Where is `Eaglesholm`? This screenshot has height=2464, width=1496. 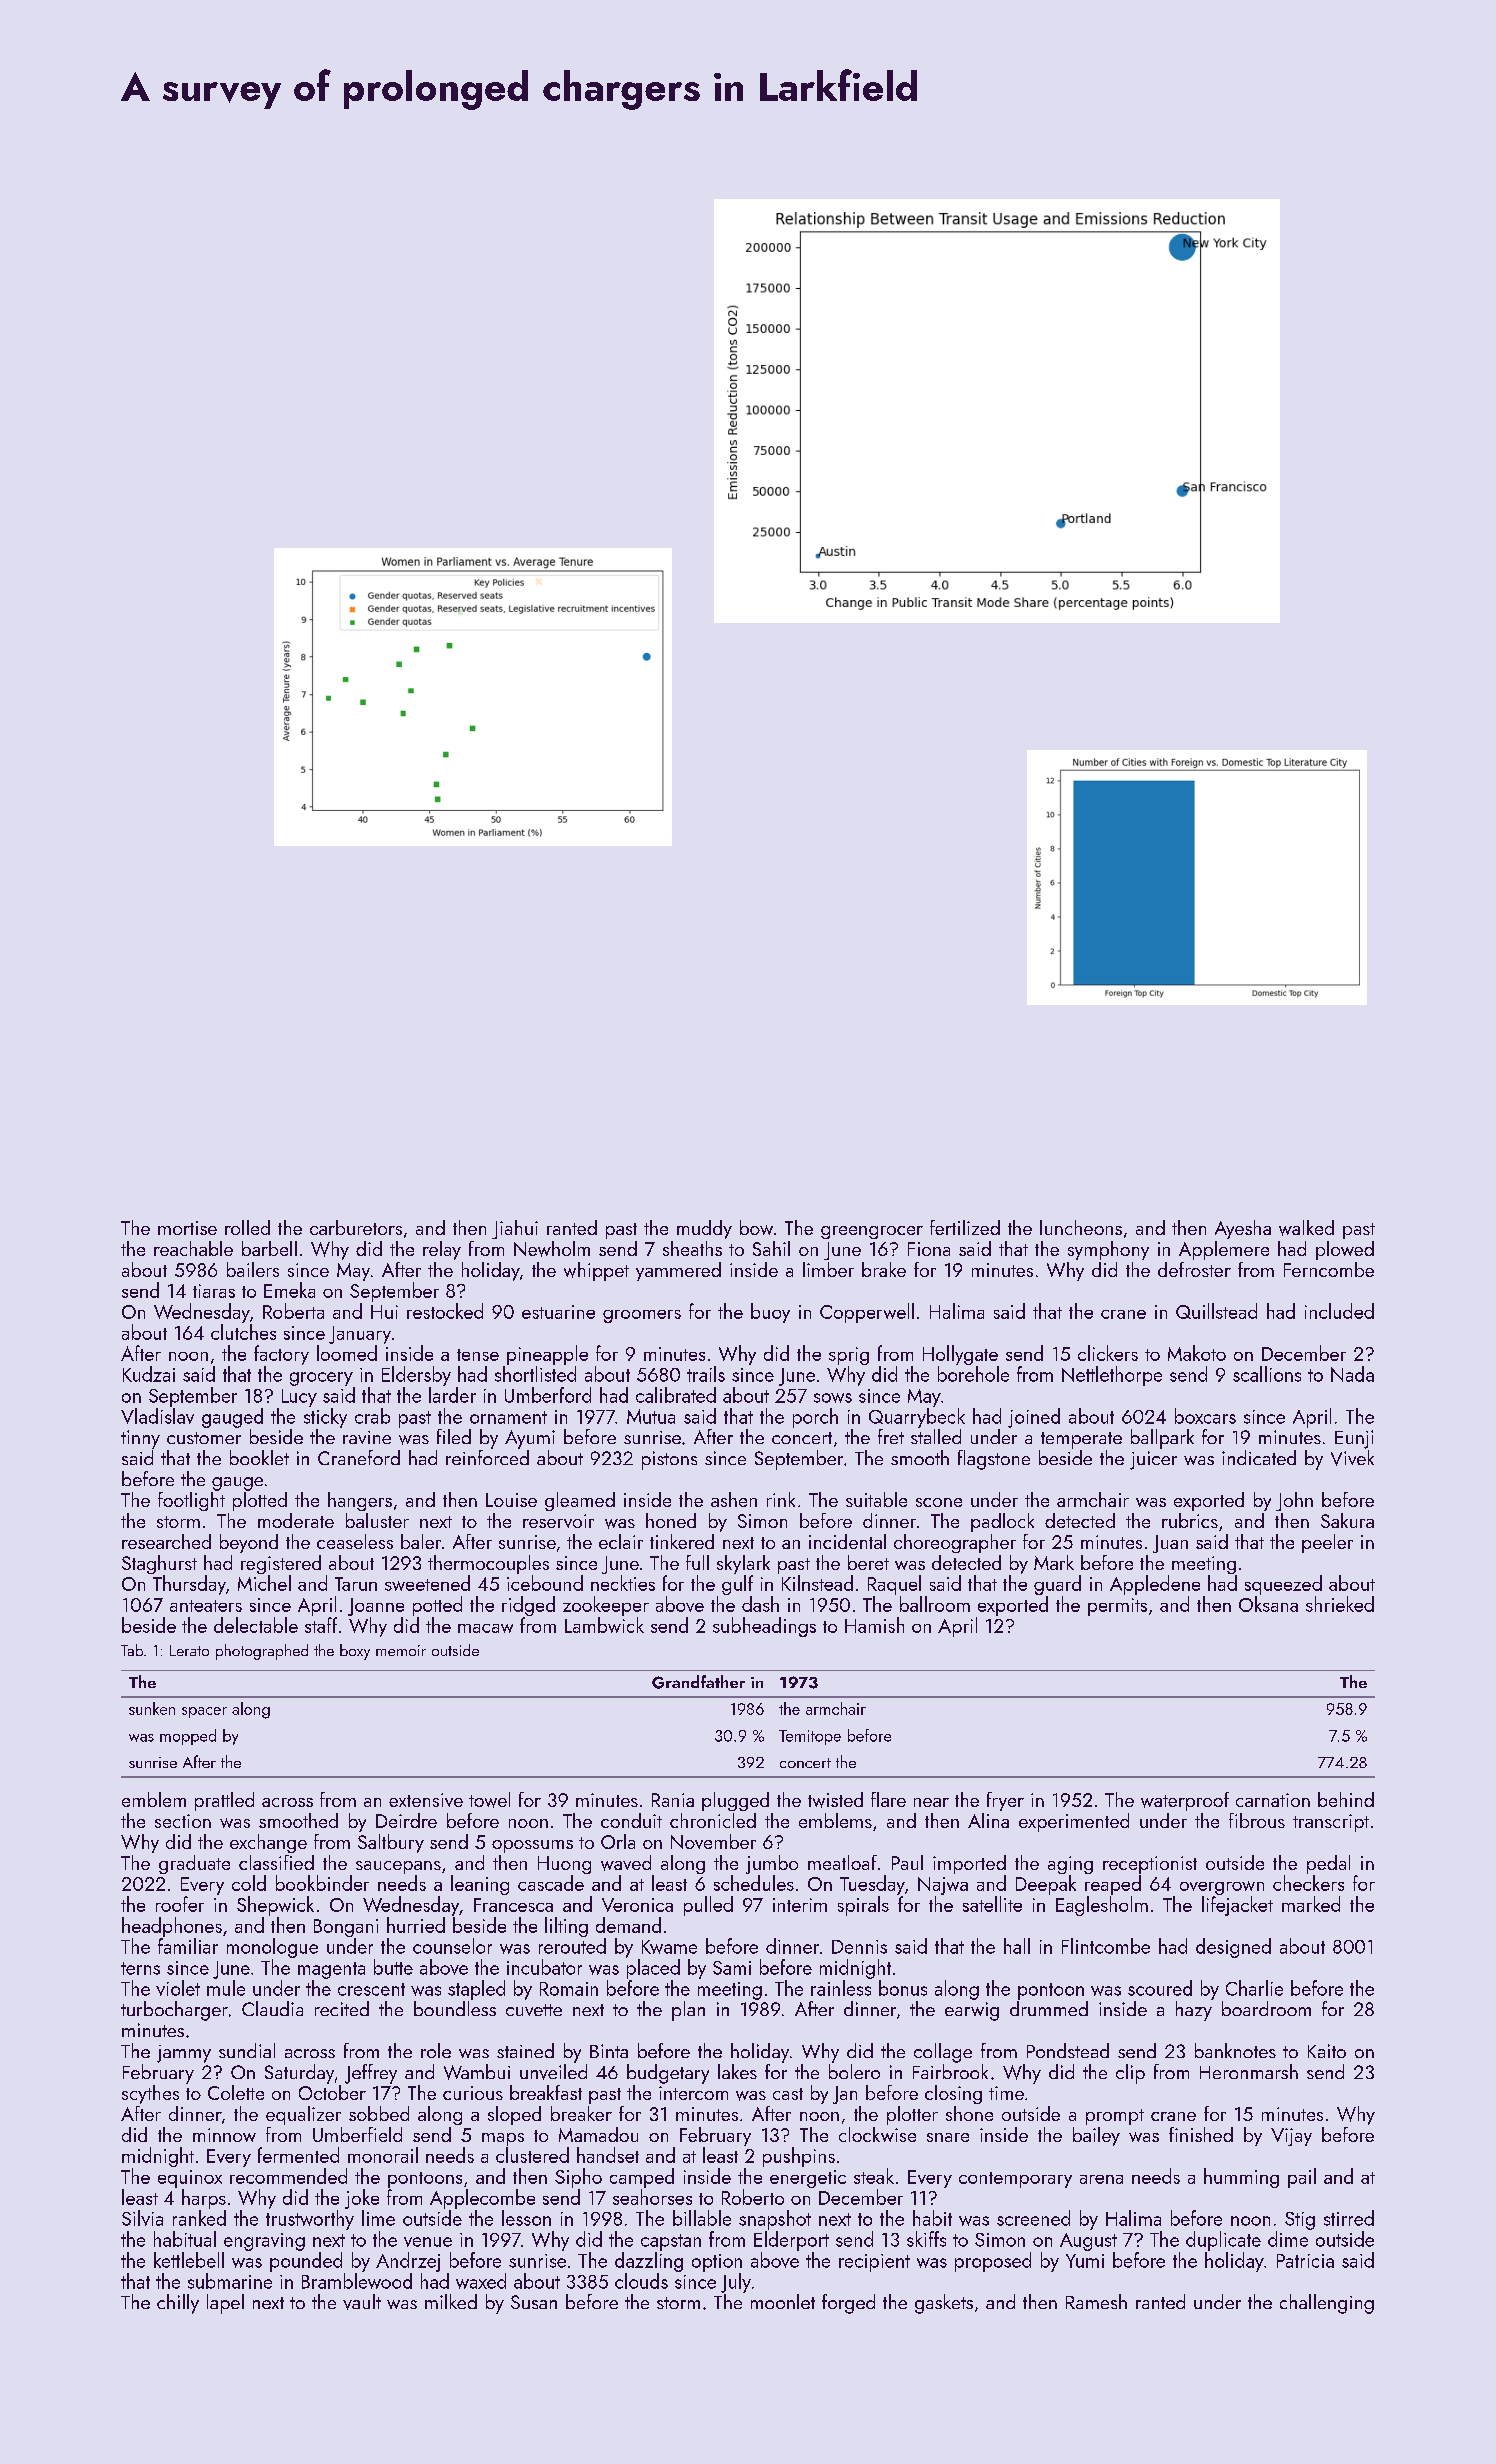
Eaglesholm is located at coordinates (1102, 1906).
